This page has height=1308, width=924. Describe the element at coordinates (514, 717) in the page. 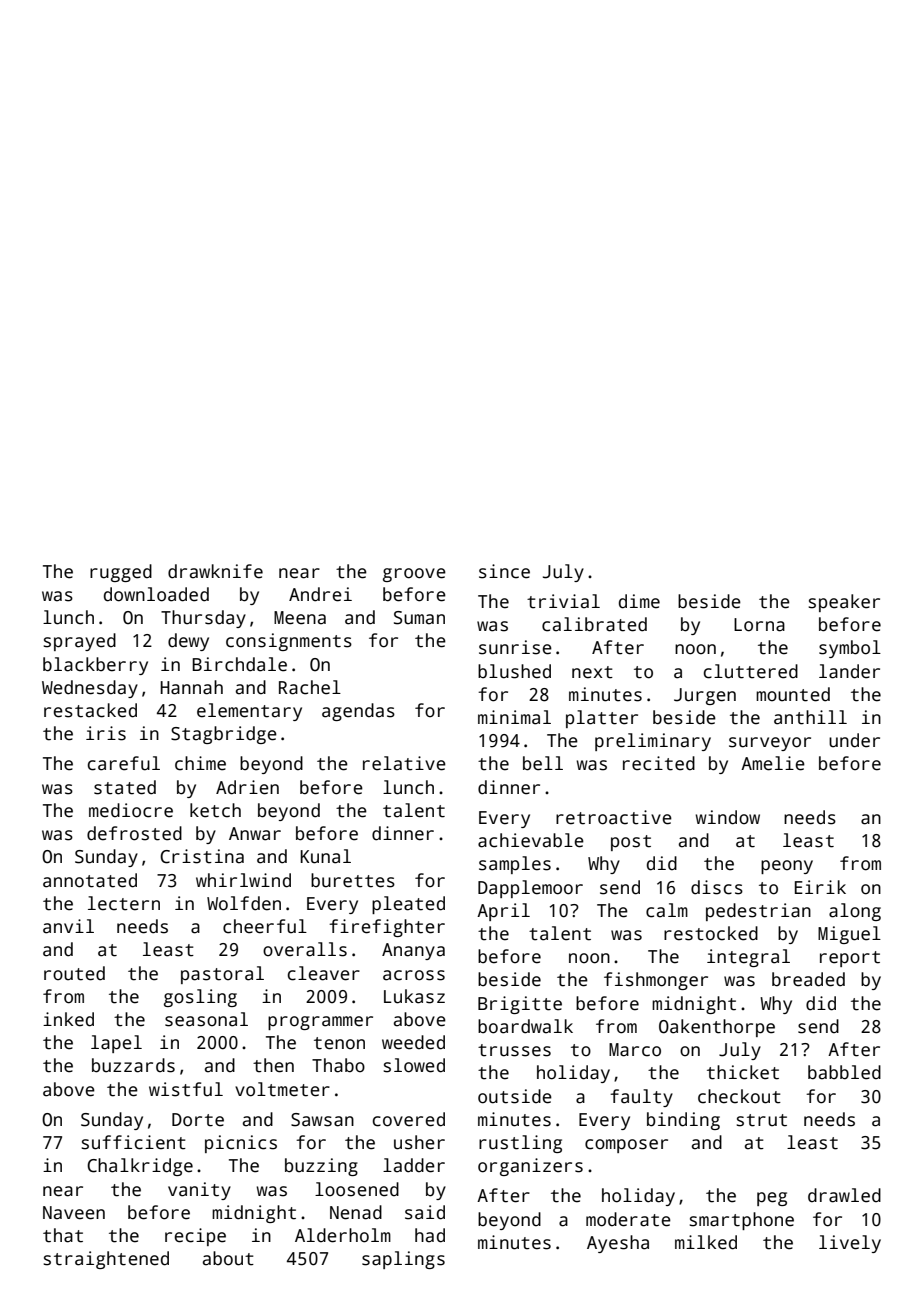

I see `minimal` at that location.
